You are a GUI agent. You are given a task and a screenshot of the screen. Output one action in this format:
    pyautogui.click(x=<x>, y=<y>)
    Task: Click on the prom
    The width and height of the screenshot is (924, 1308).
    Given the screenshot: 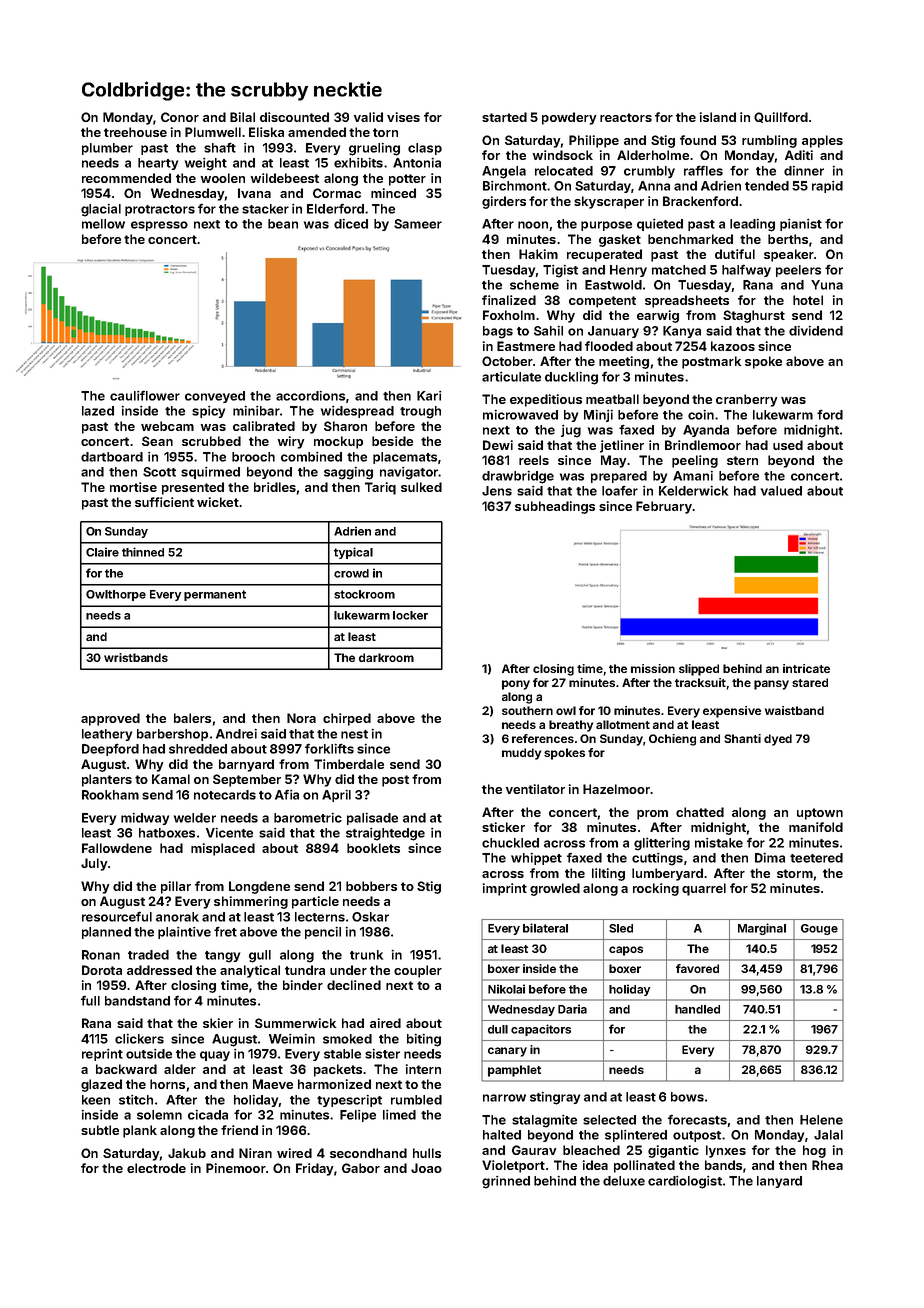 What is the action you would take?
    pyautogui.click(x=652, y=815)
